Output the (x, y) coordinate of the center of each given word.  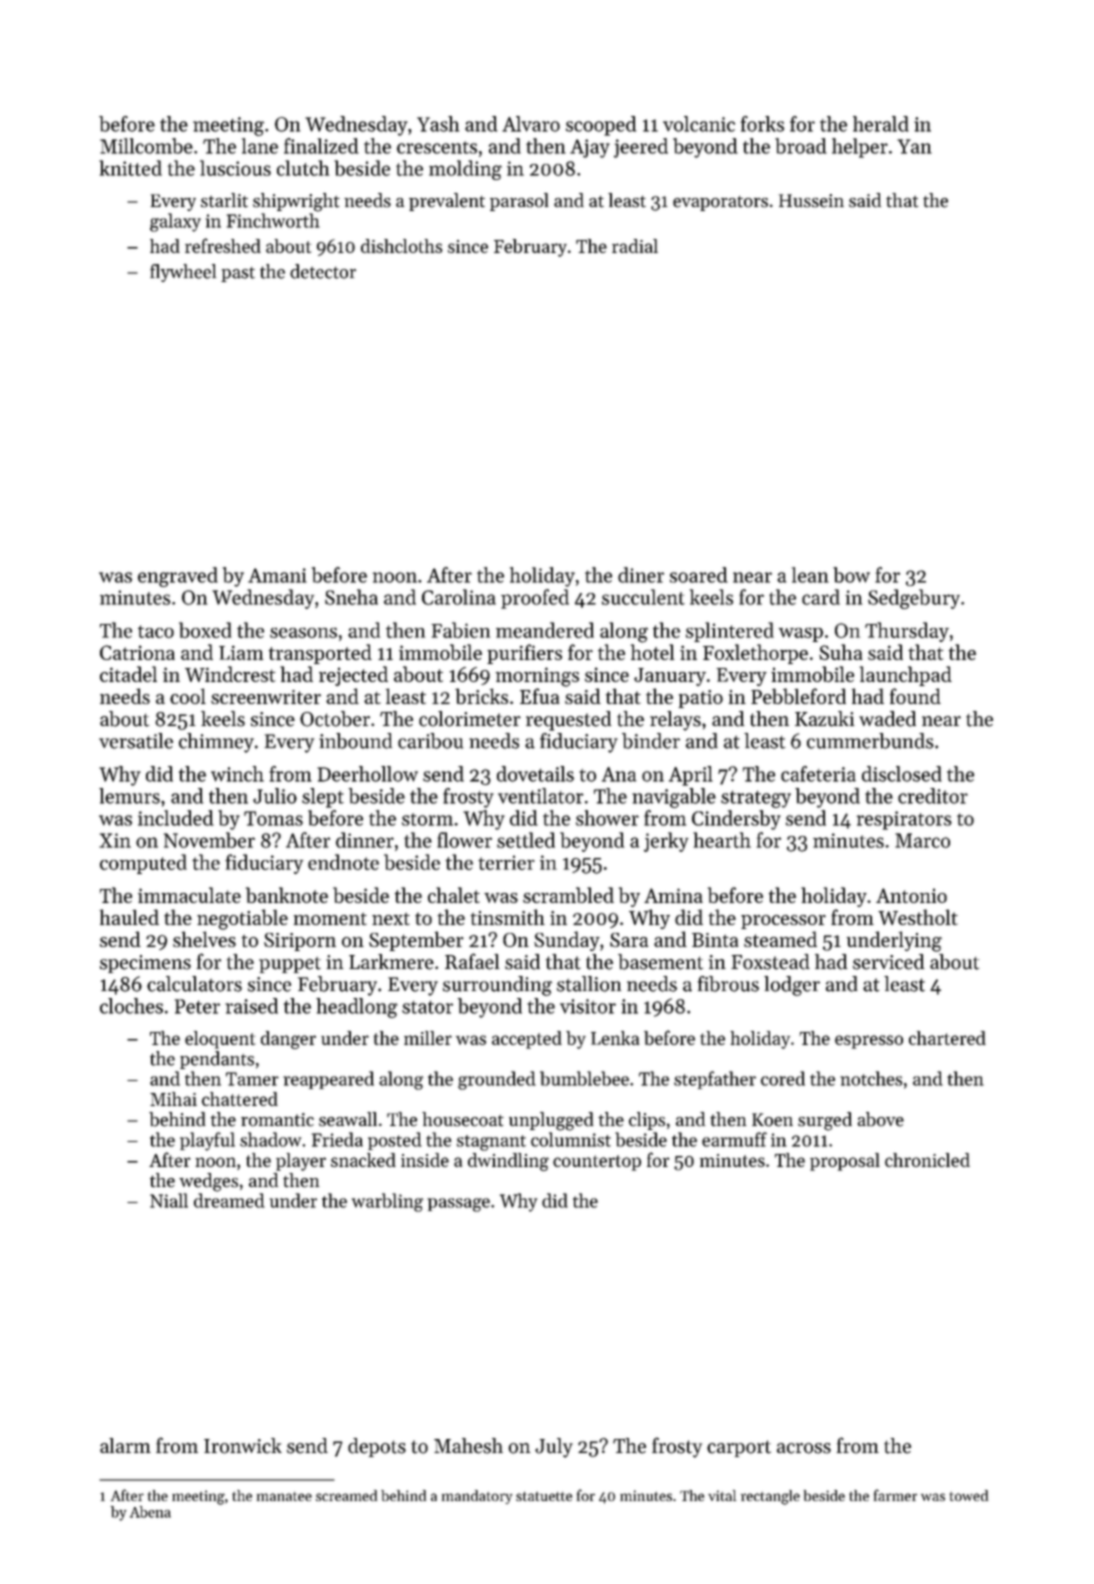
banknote (287, 895)
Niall (169, 1200)
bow (851, 575)
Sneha (351, 597)
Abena (150, 1512)
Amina (673, 895)
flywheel (183, 273)
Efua (539, 696)
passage (458, 1205)
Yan (914, 146)
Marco (922, 840)
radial (635, 246)
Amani (277, 575)
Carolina (459, 597)
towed (969, 1495)
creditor (933, 796)
